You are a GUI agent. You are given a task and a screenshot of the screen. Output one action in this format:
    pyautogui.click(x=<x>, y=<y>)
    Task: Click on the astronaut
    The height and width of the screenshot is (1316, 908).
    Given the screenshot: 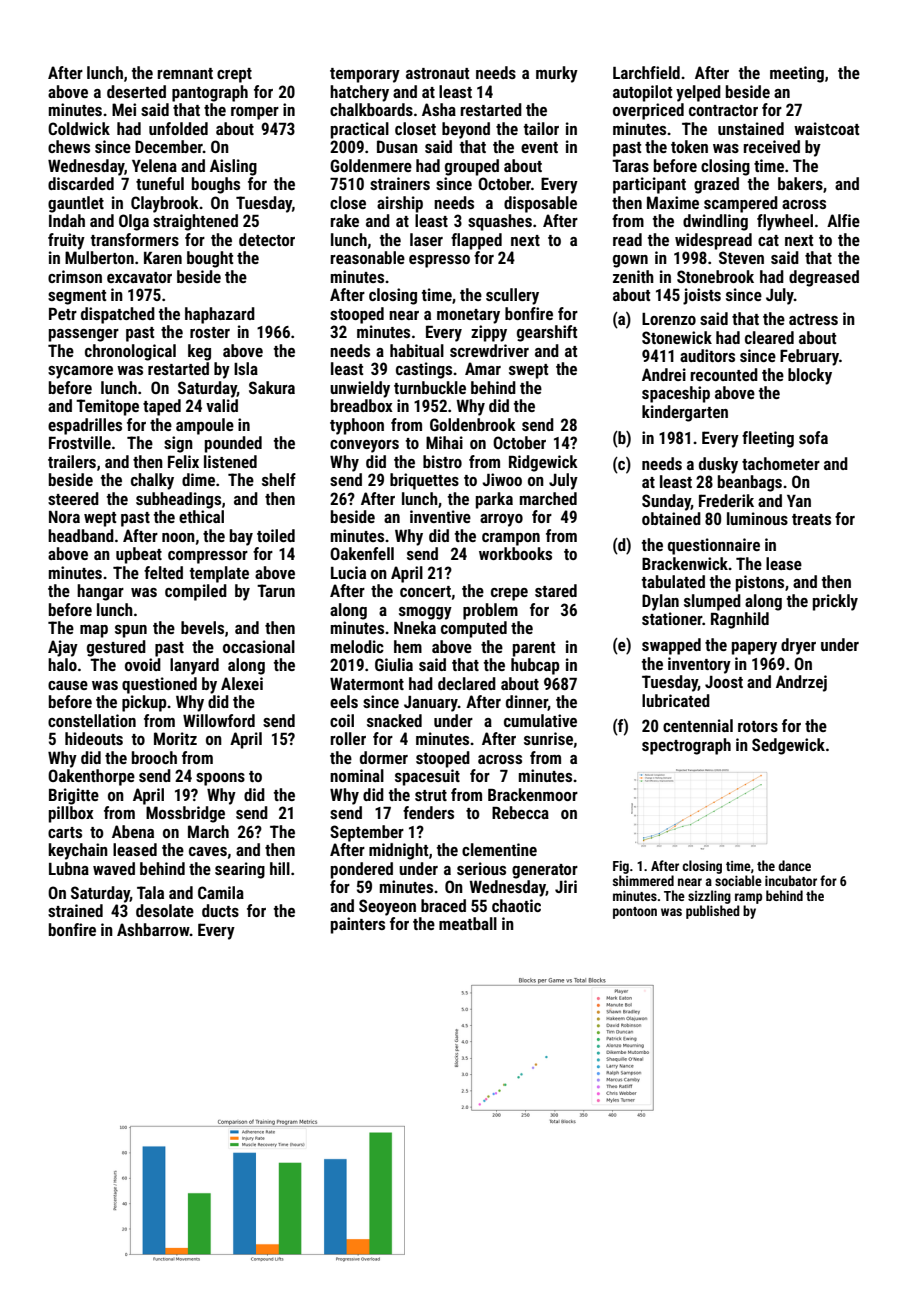 What is the action you would take?
    pyautogui.click(x=437, y=73)
